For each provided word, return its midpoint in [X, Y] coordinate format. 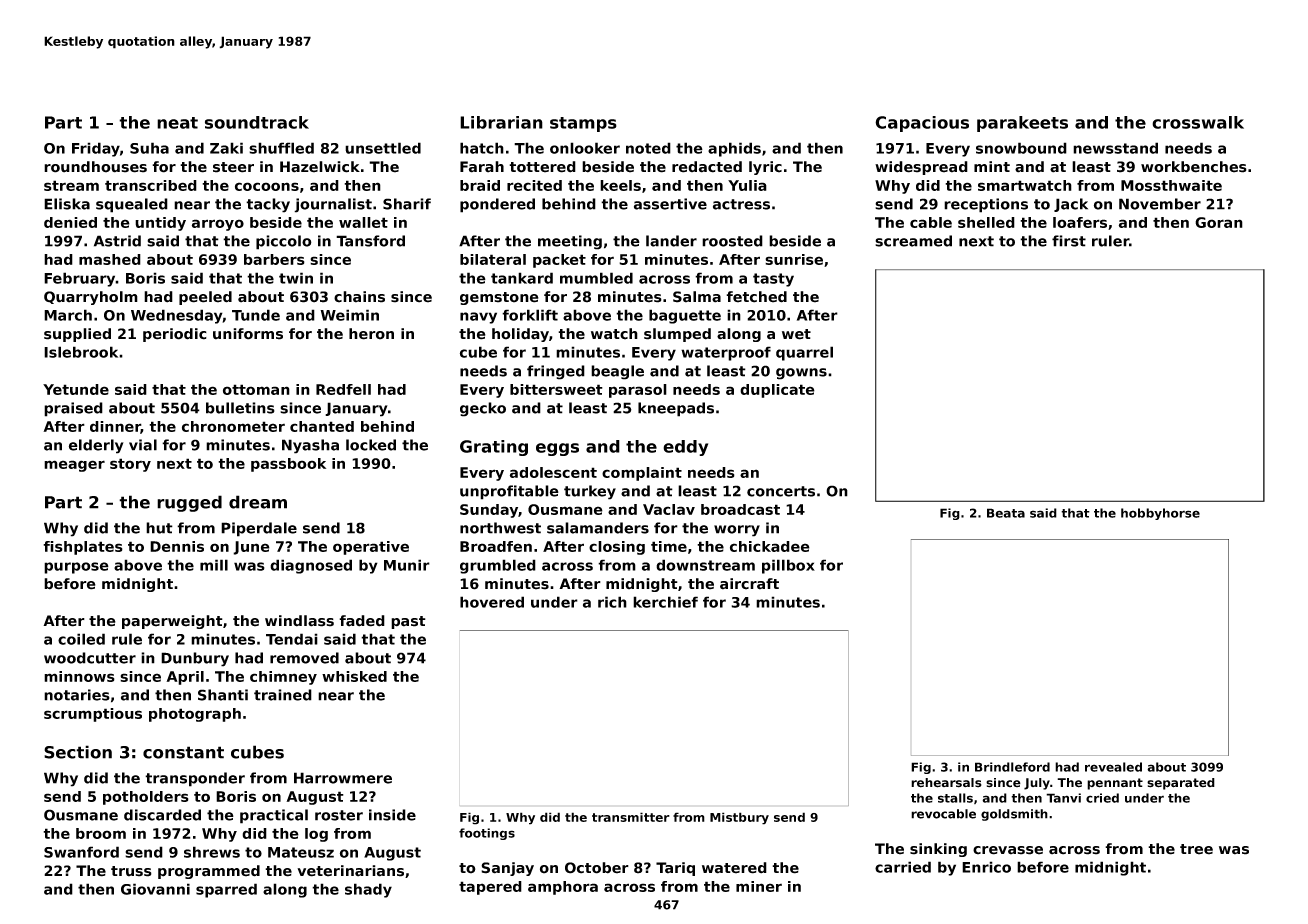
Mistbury [739, 818]
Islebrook [81, 352]
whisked [354, 676]
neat [177, 123]
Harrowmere [343, 778]
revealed [1113, 767]
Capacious [922, 124]
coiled [81, 639]
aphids [734, 149]
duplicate [777, 391]
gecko [483, 409]
